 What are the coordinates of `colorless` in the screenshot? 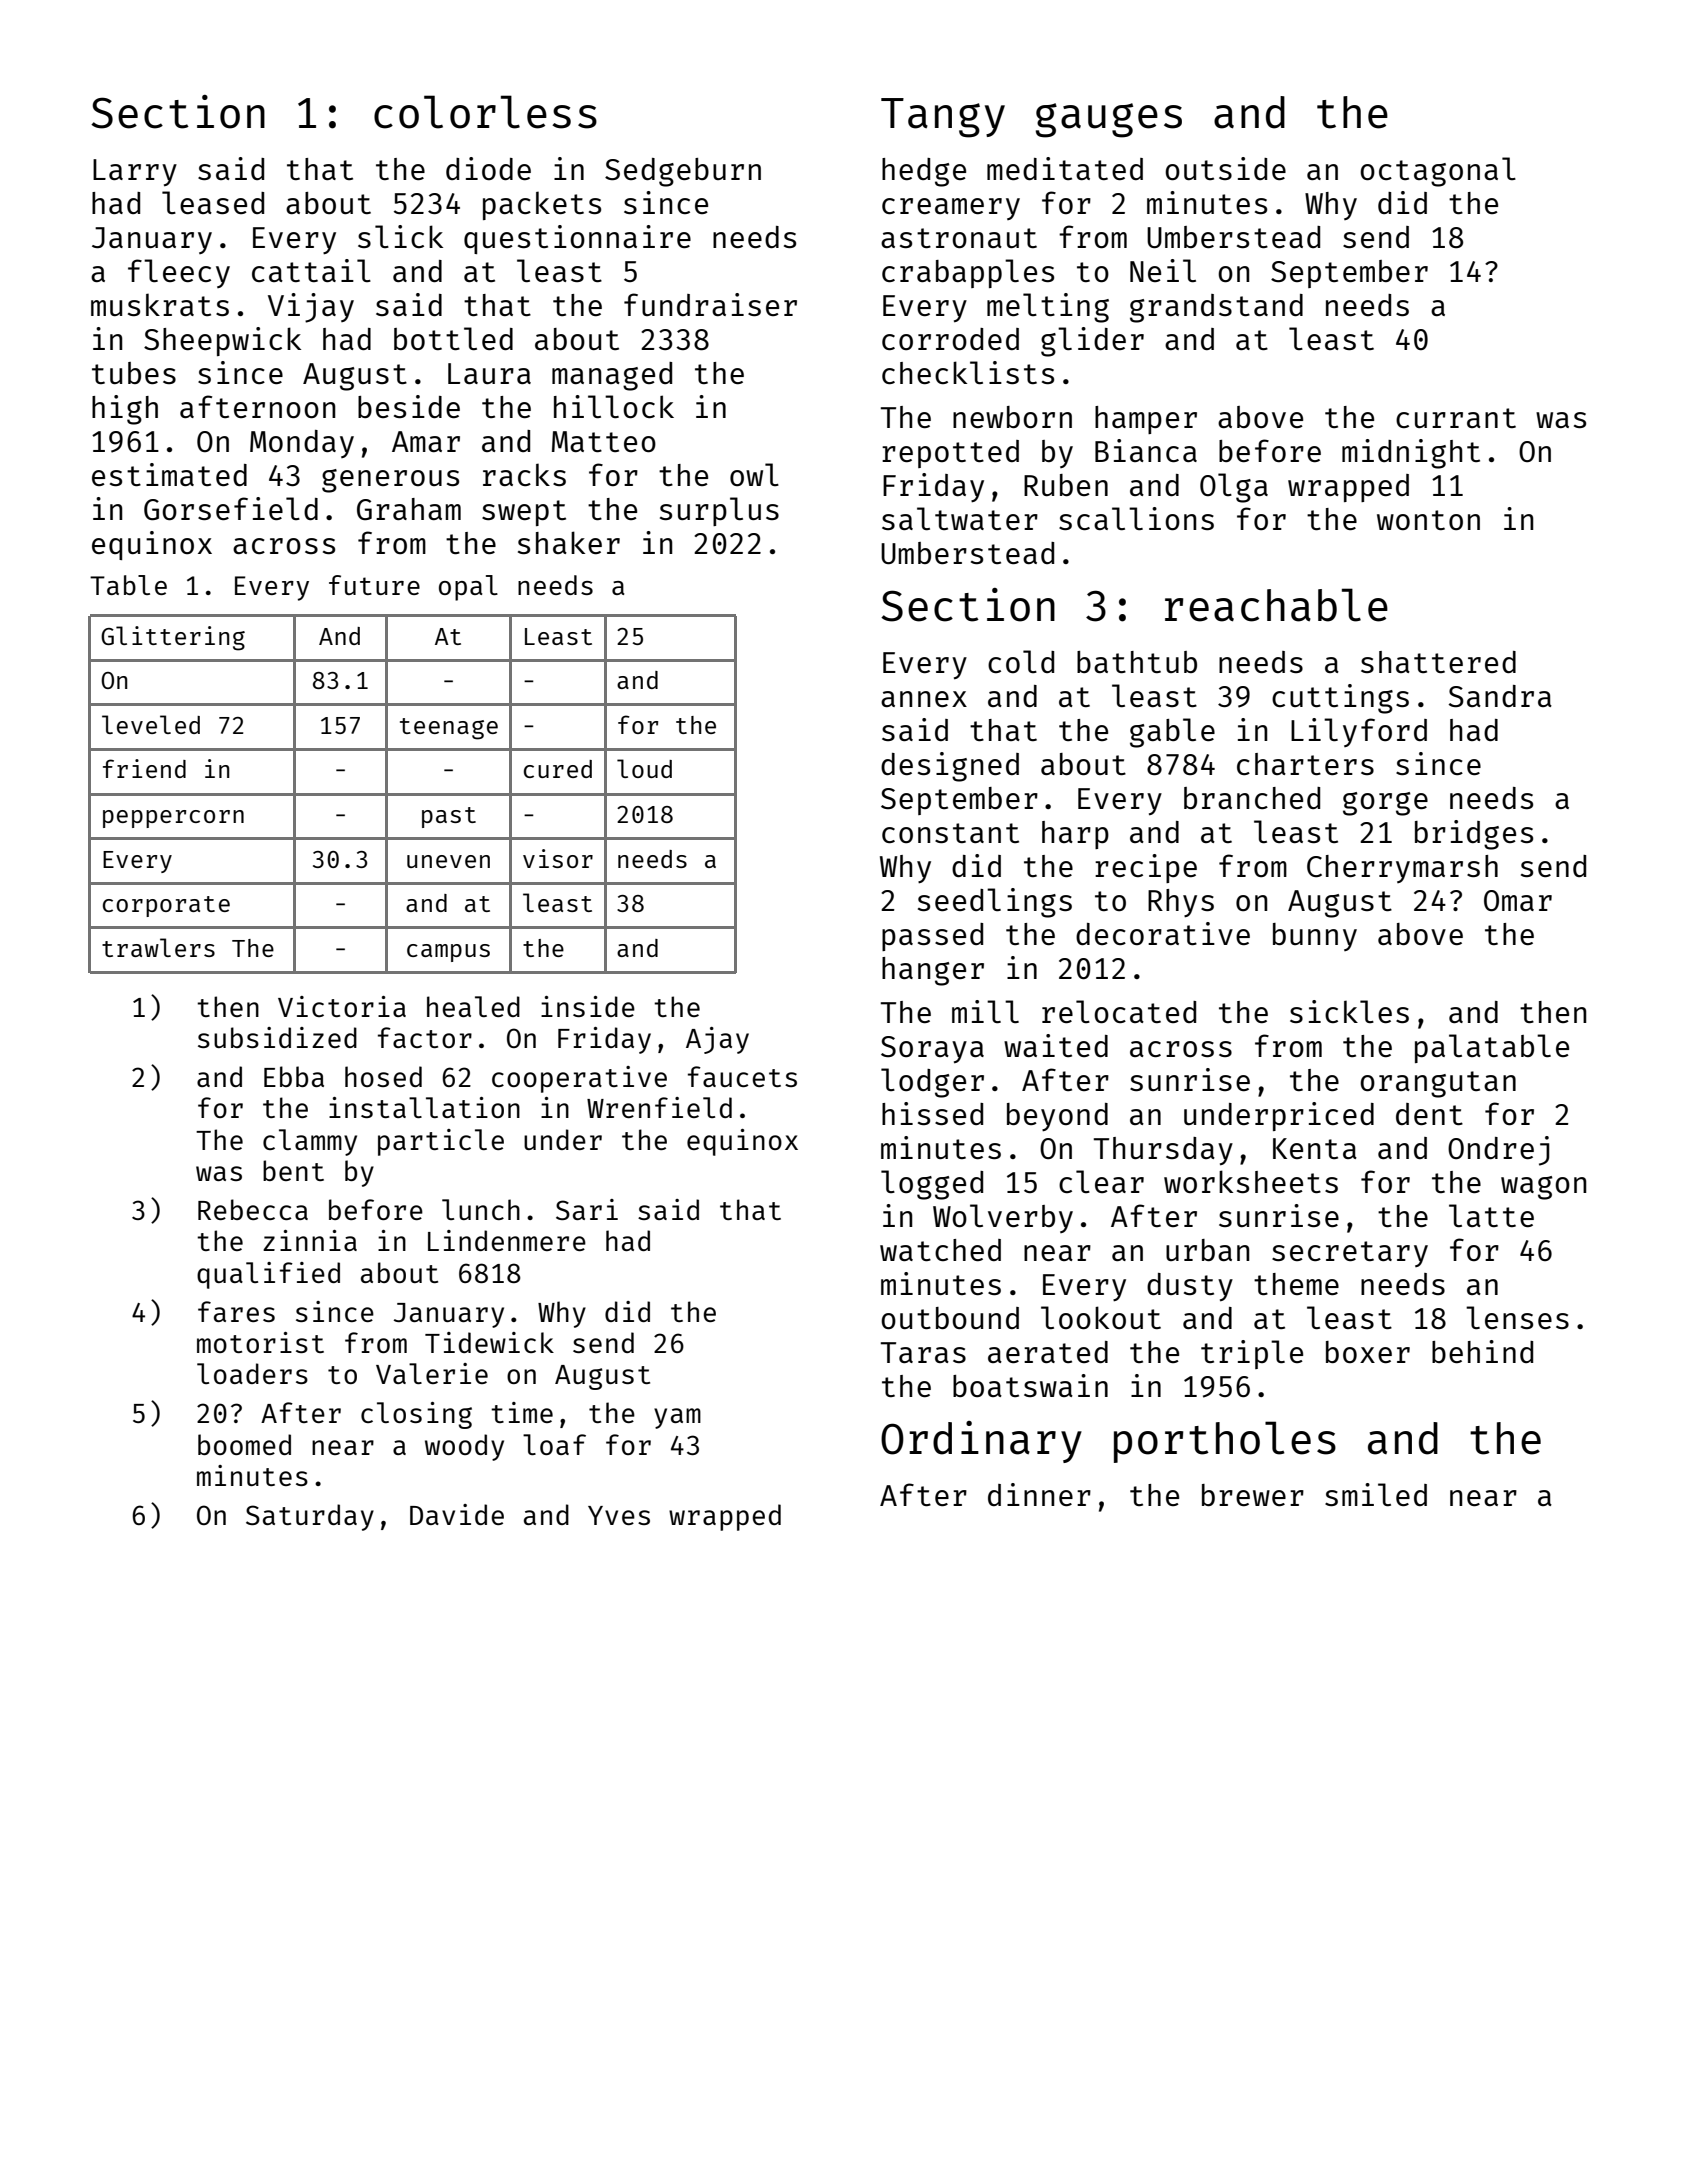 It's located at (485, 112).
